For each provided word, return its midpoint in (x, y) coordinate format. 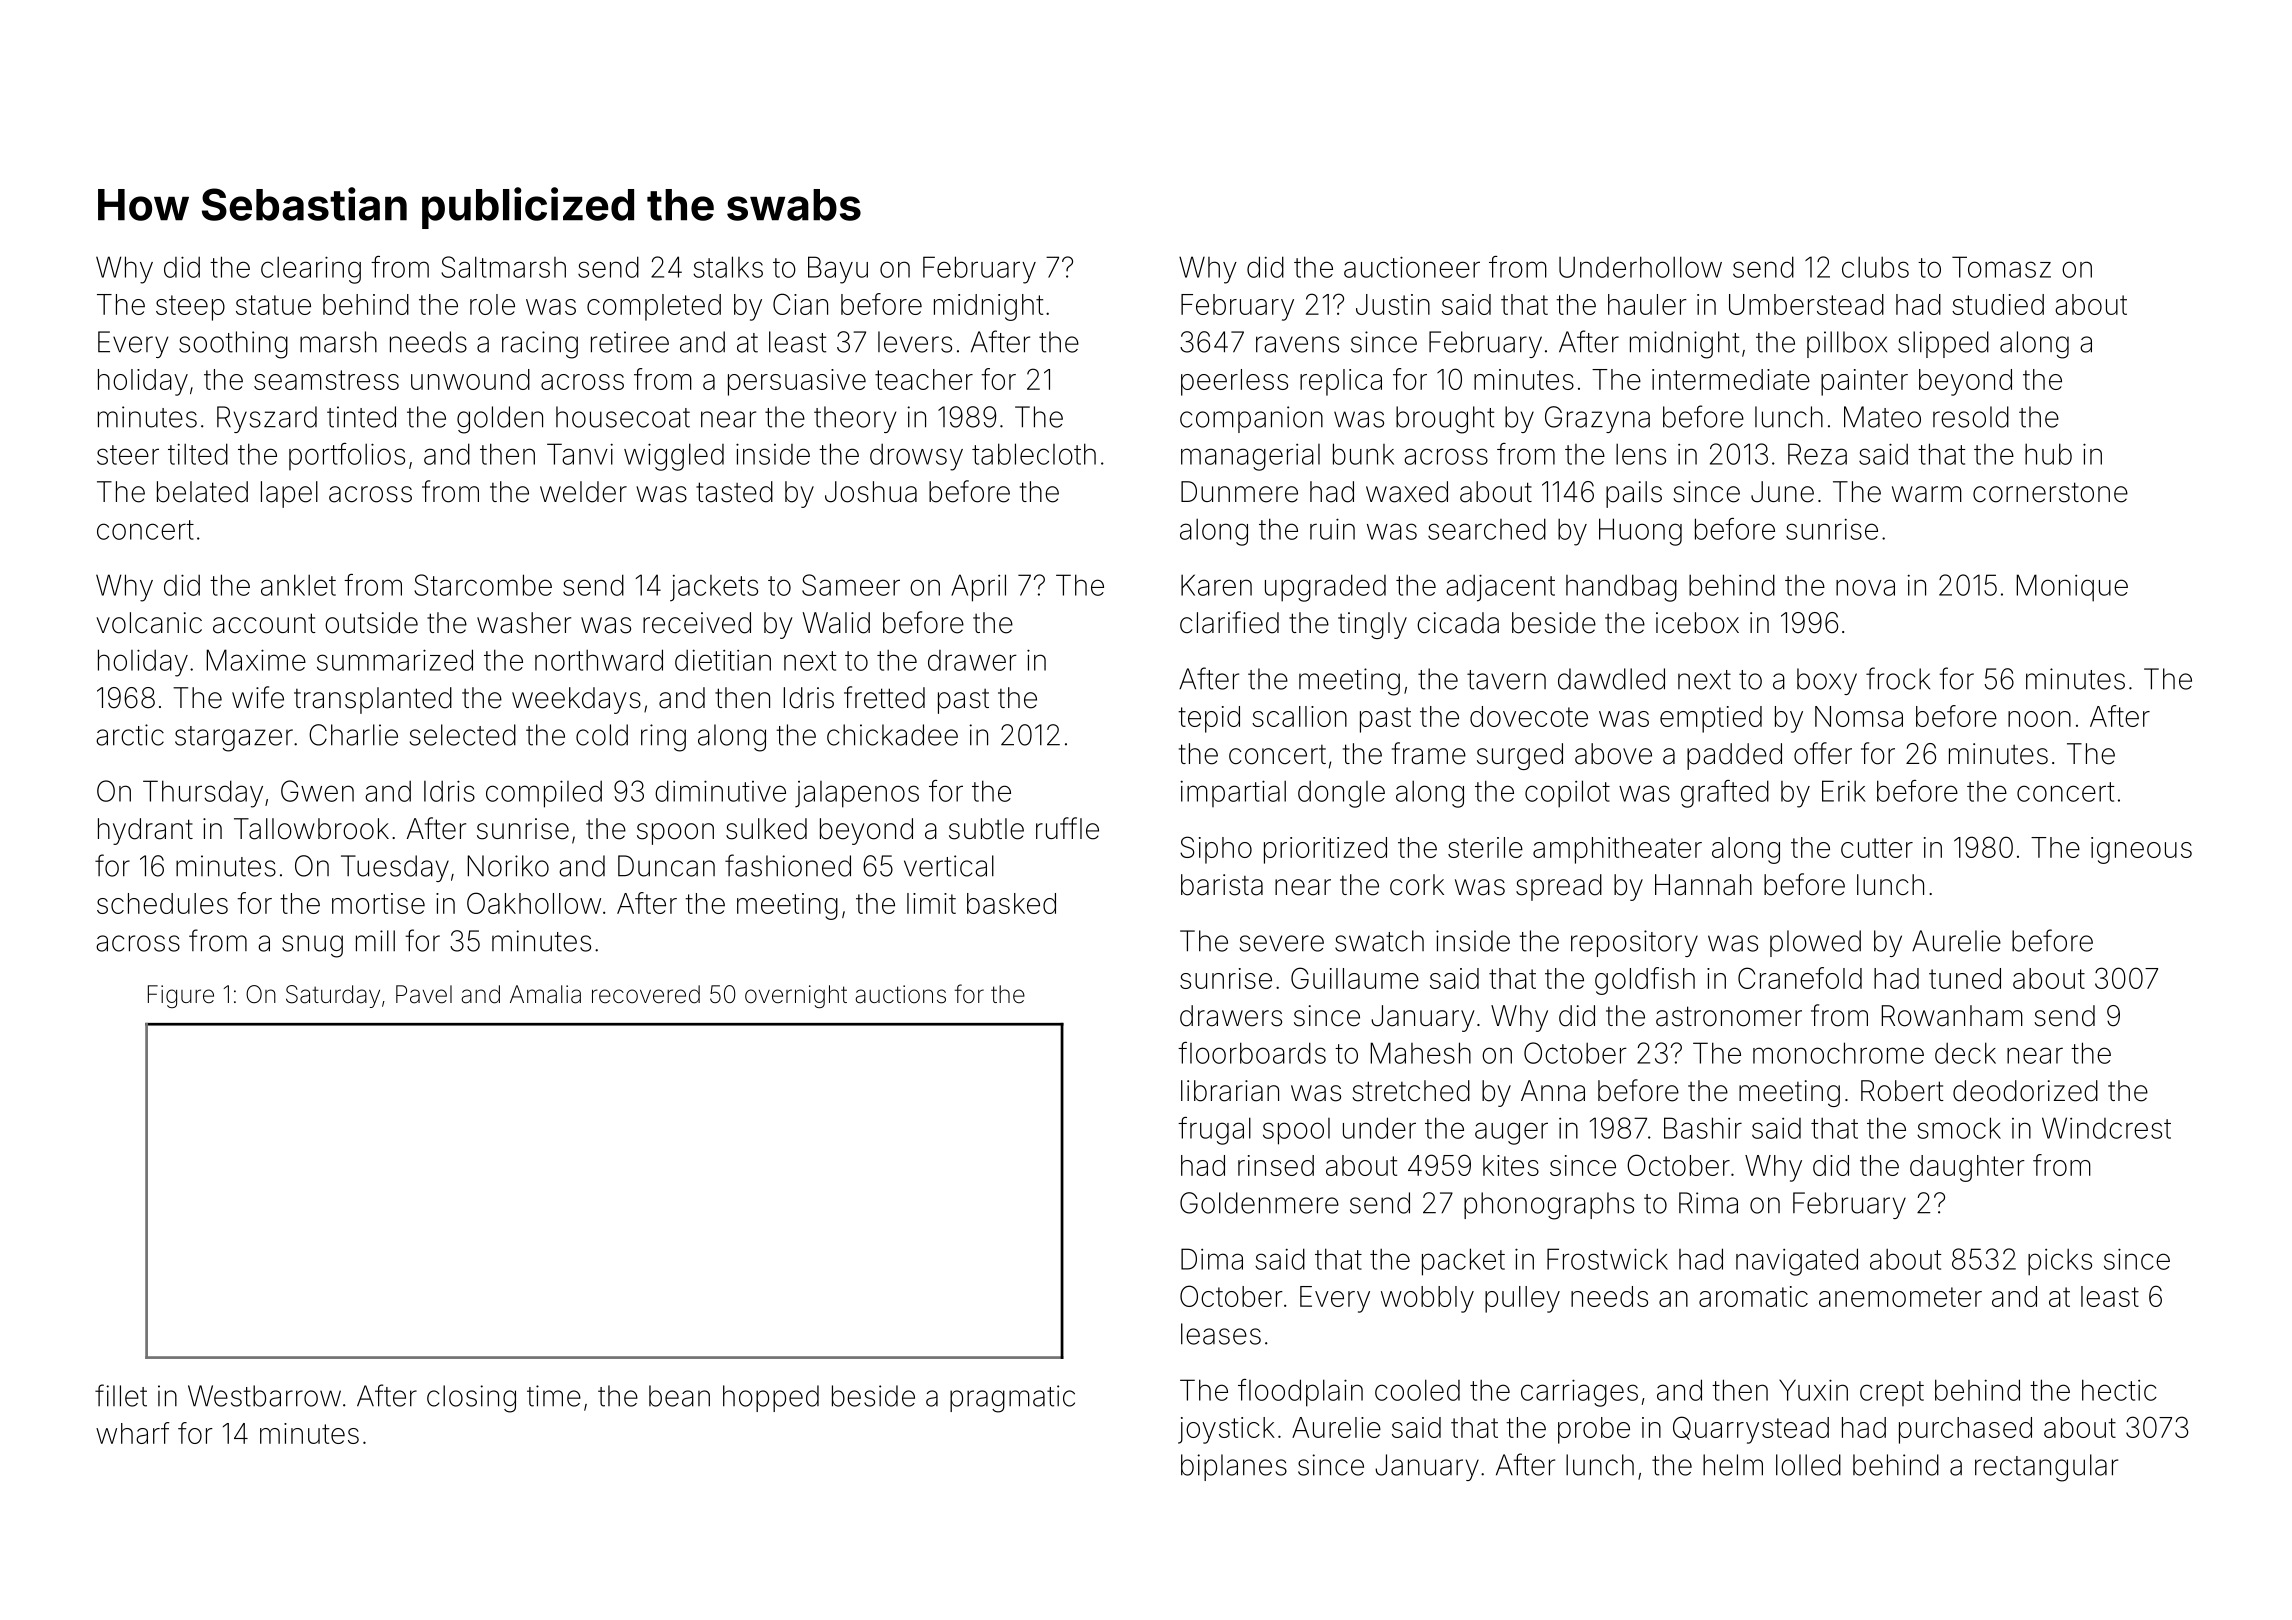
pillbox (1847, 344)
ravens (1297, 344)
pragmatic (1012, 1399)
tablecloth (1034, 454)
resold (1971, 417)
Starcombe (483, 585)
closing (471, 1399)
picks (2060, 1262)
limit (931, 903)
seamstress (326, 380)
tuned (1965, 978)
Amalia (545, 994)
